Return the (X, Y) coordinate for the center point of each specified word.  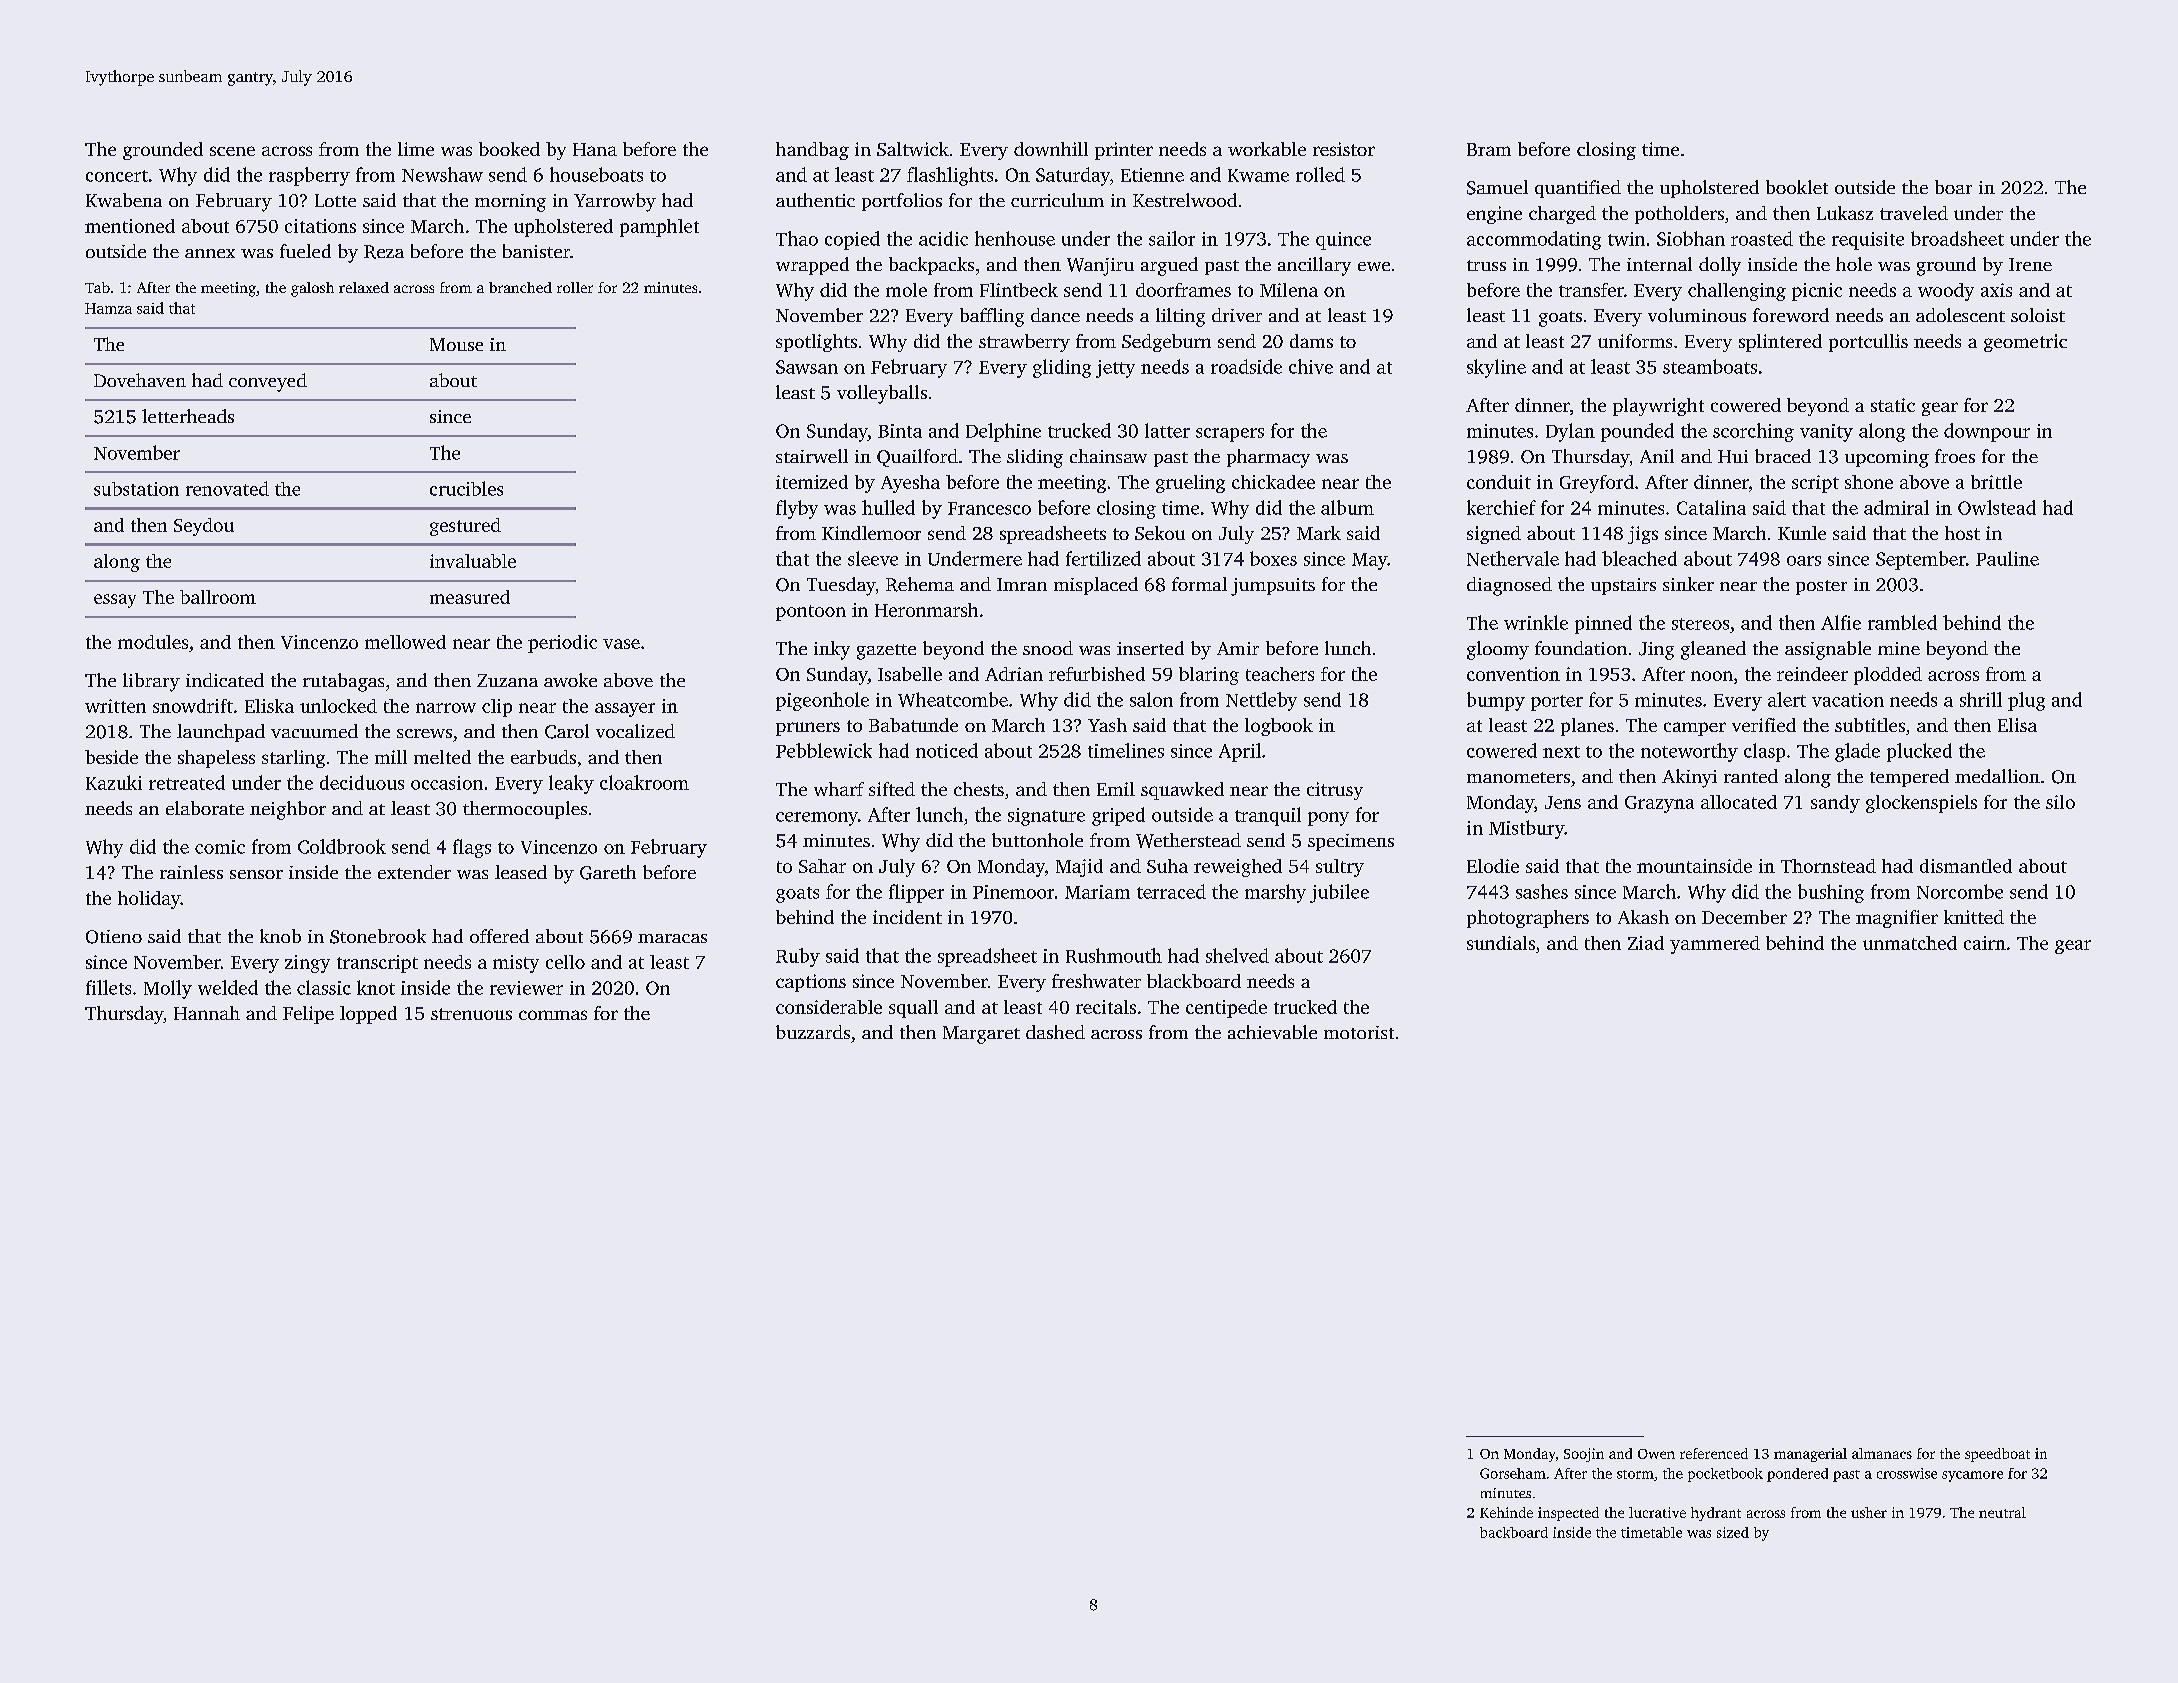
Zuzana (507, 680)
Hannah (207, 1013)
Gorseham (1513, 1473)
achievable (1272, 1032)
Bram (1489, 149)
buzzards (813, 1032)
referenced (1714, 1453)
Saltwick (913, 149)
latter (1167, 430)
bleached (1639, 558)
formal (1199, 584)
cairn (1985, 943)
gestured (465, 527)
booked (509, 149)
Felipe (308, 1015)
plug (2026, 701)
